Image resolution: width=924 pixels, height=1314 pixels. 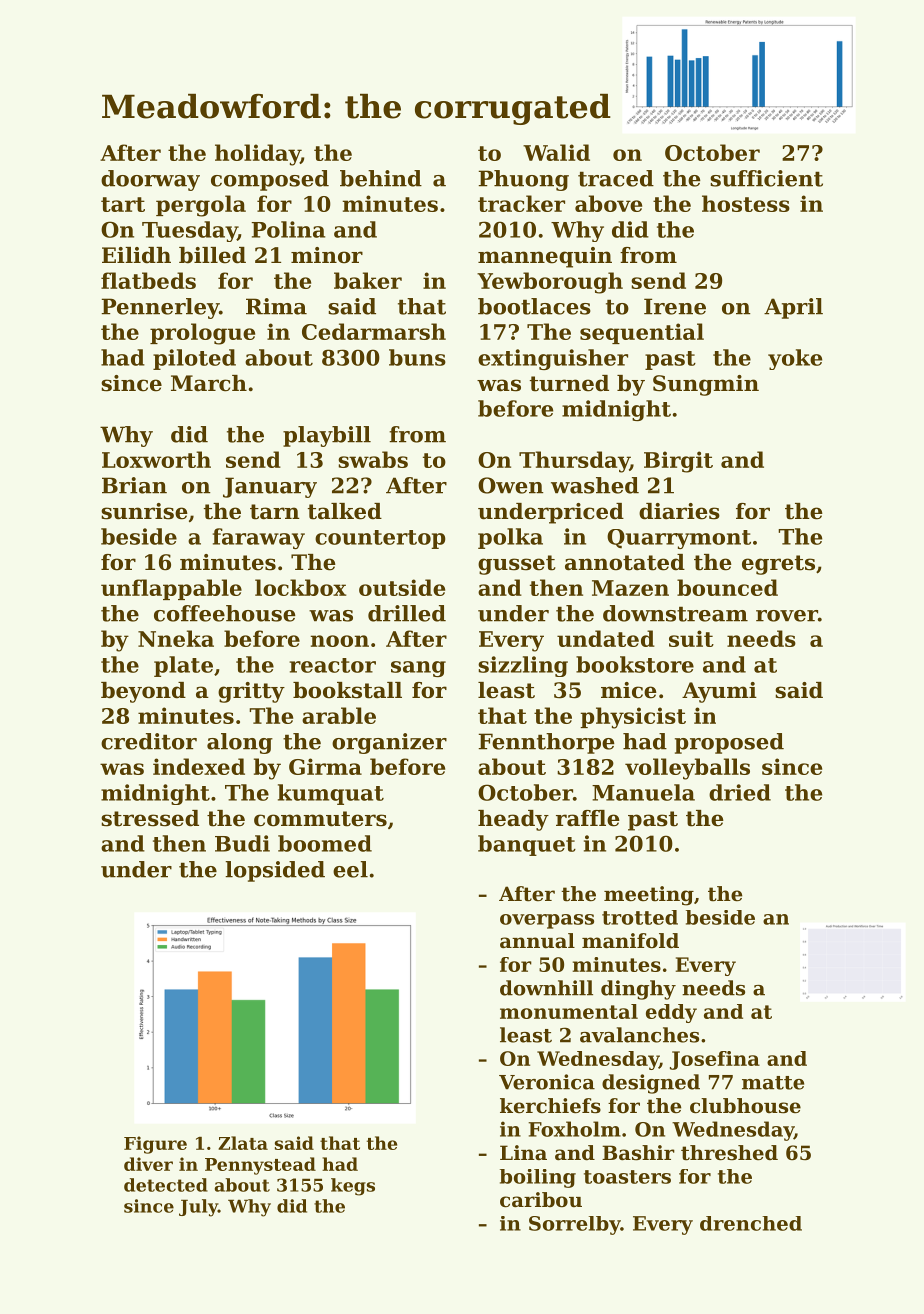 What do you see at coordinates (766, 178) in the screenshot?
I see `sufficient` at bounding box center [766, 178].
